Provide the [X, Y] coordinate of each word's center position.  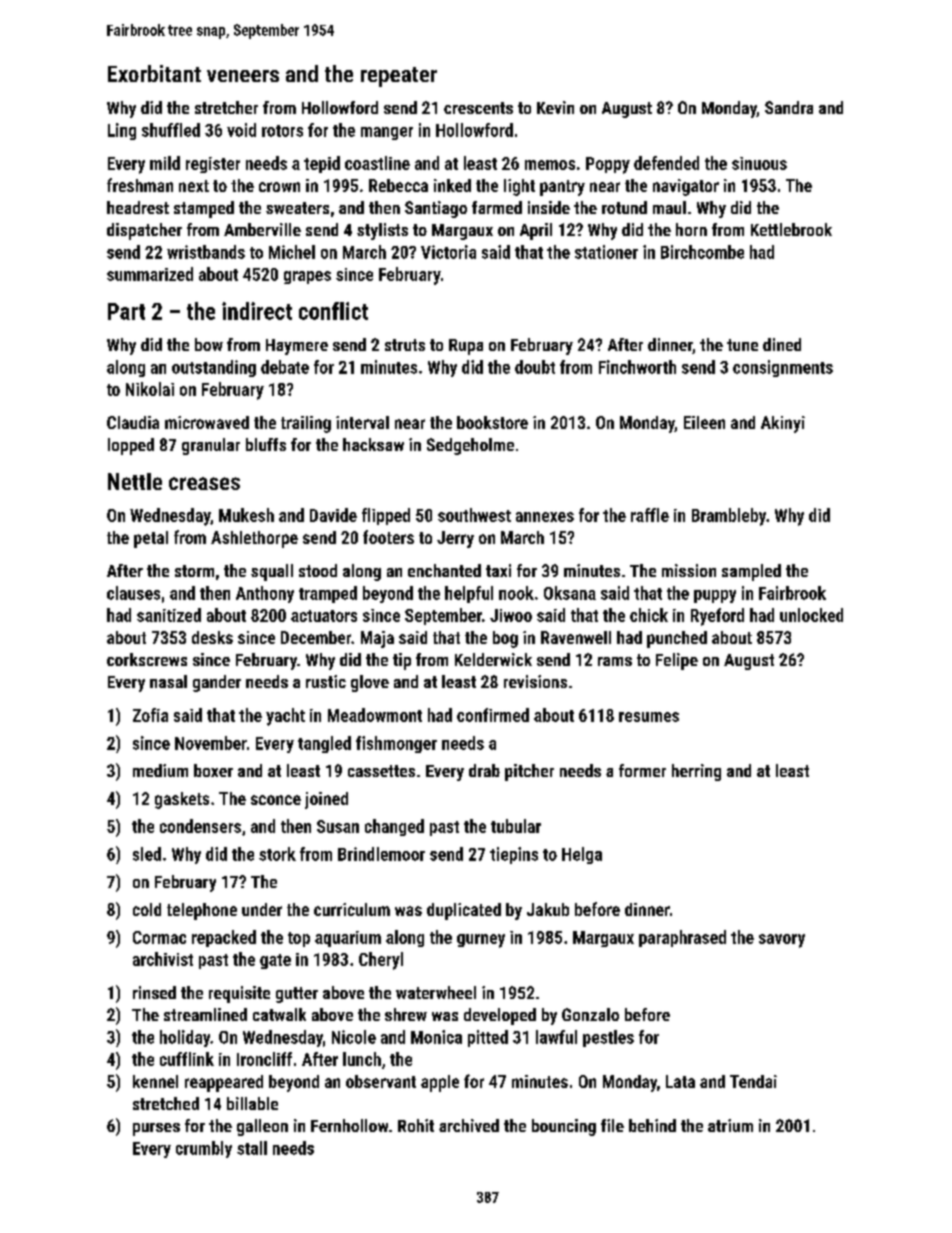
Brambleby [729, 517]
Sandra [789, 107]
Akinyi [783, 424]
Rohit [416, 1125]
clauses [133, 593]
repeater [399, 77]
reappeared [224, 1083]
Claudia [133, 422]
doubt [535, 367]
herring [696, 772]
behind [652, 1125]
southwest [474, 515]
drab [484, 770]
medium [160, 770]
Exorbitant [154, 73]
